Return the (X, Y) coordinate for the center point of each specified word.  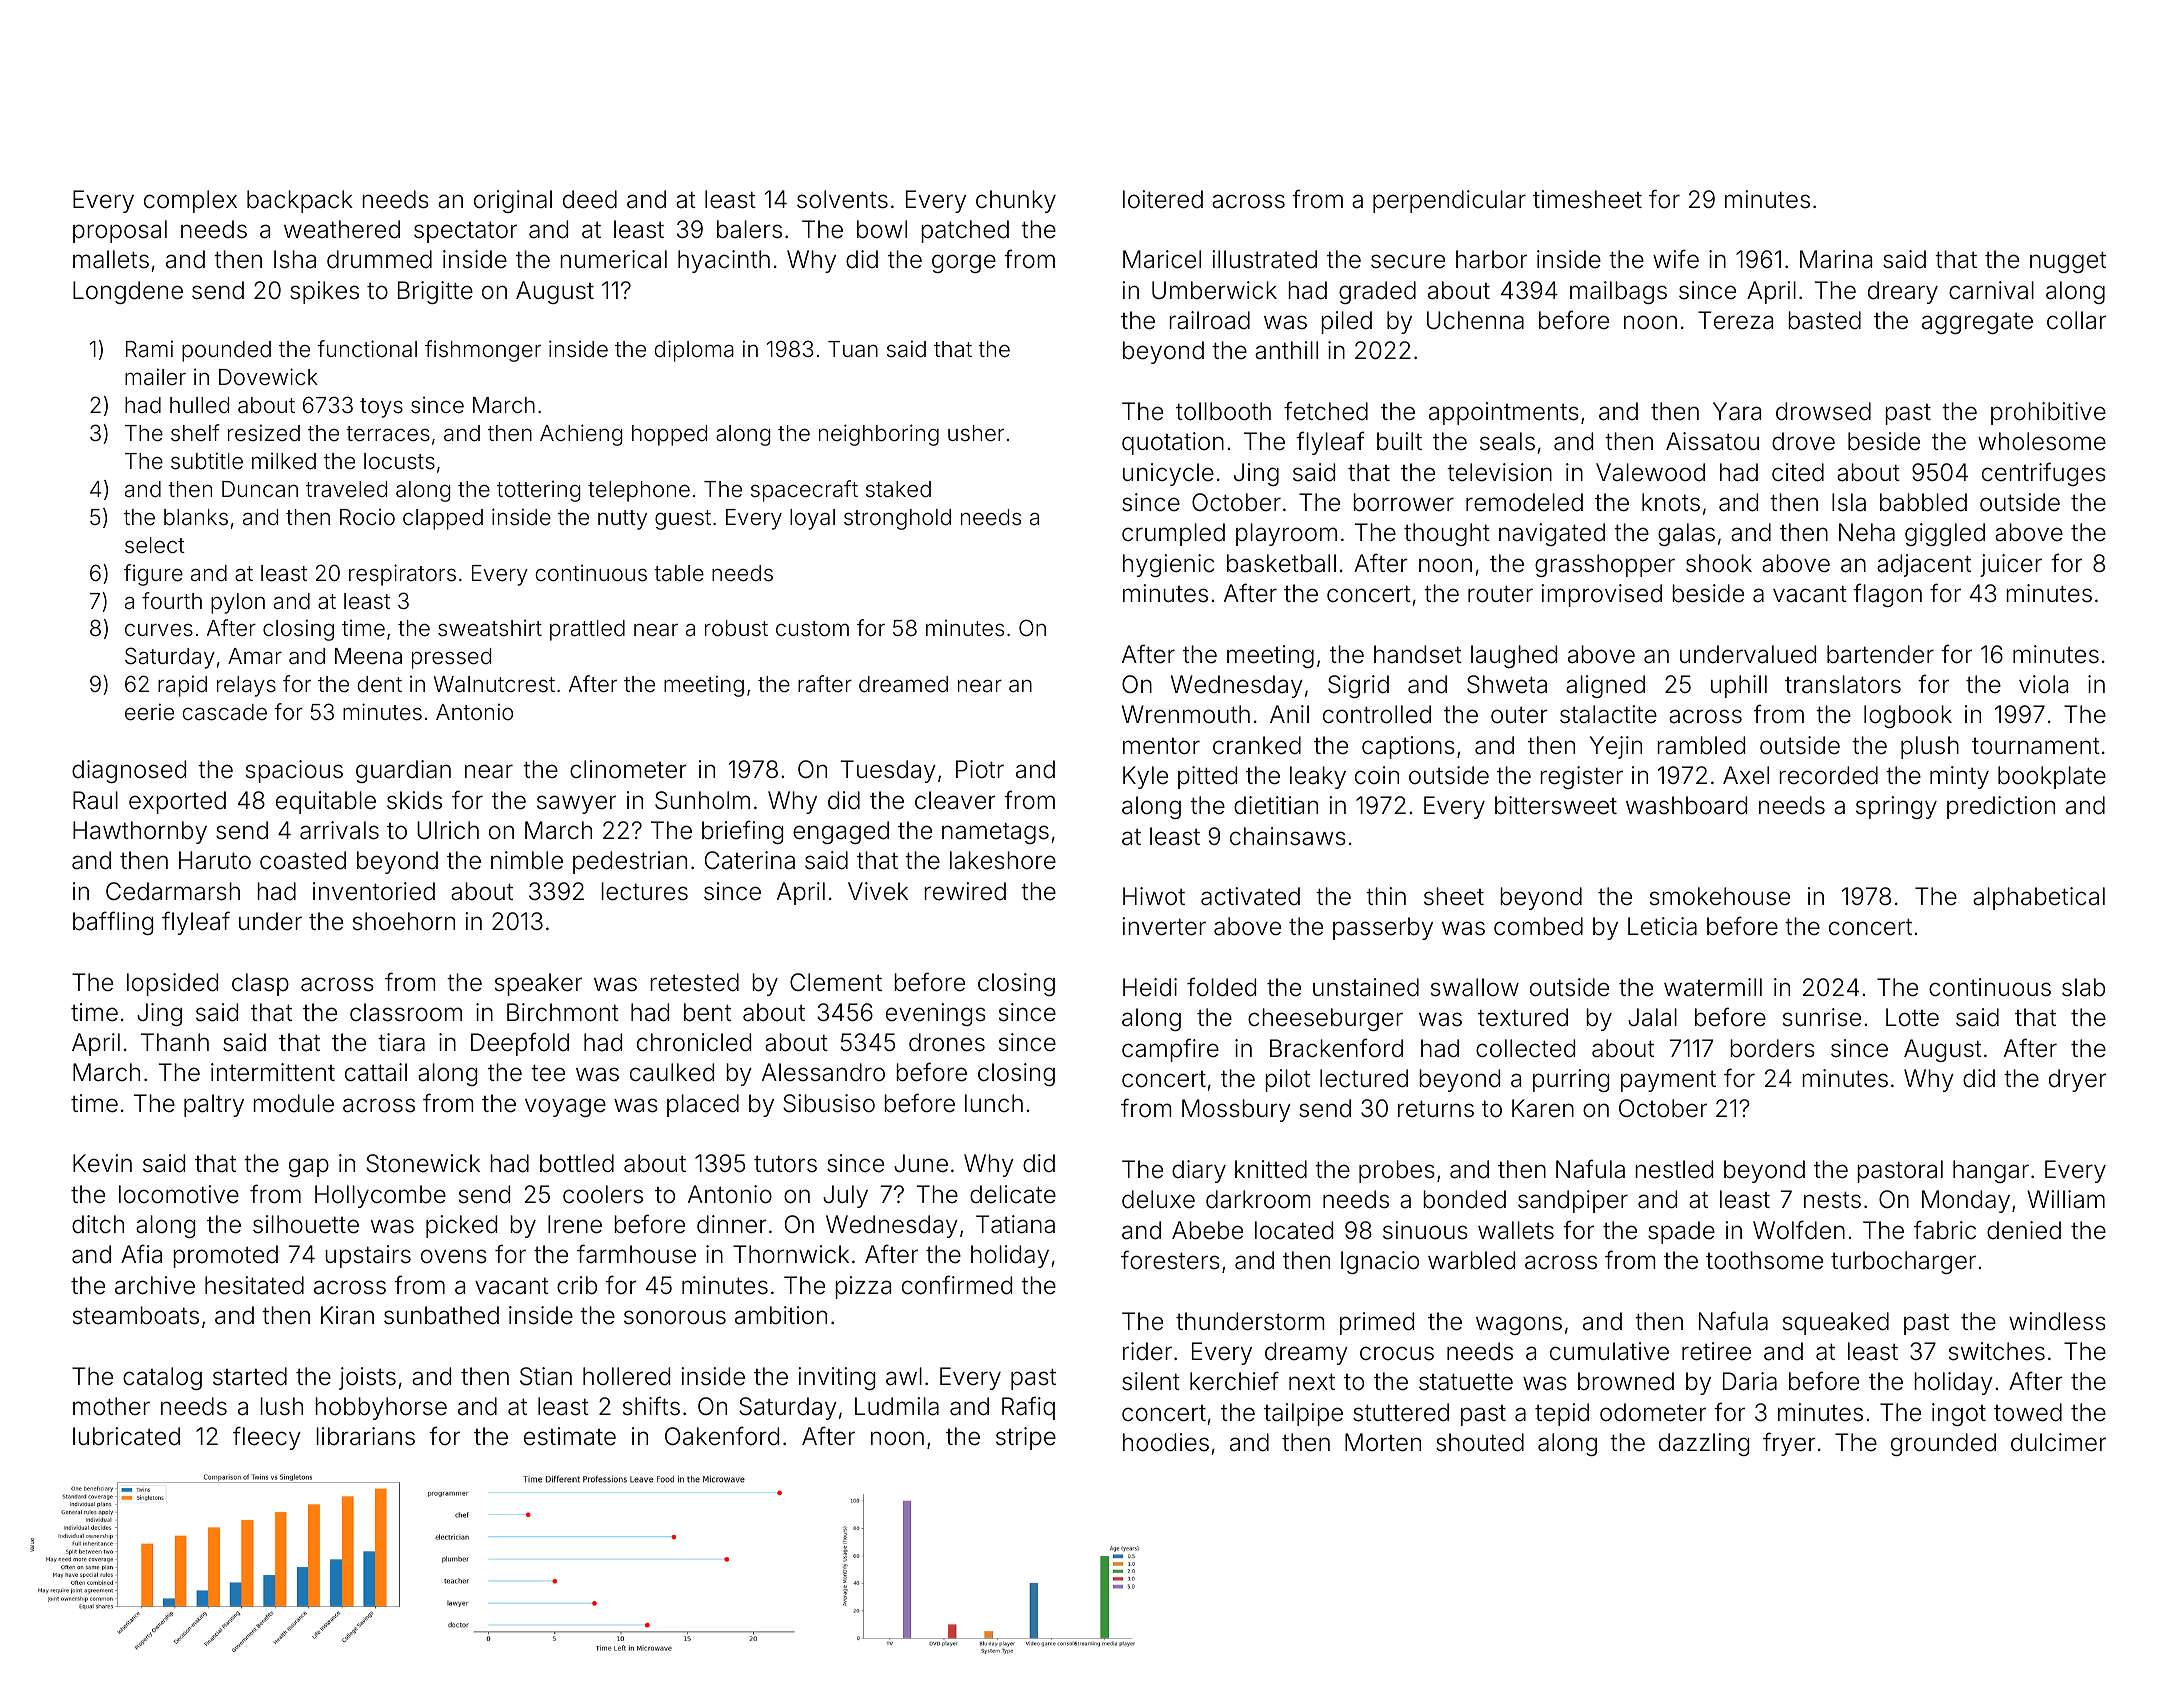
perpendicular (1449, 201)
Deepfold (520, 1044)
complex (190, 201)
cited (1798, 472)
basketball (1281, 563)
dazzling (1704, 1444)
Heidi (1150, 987)
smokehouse (1720, 896)
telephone (639, 491)
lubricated (126, 1436)
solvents (842, 199)
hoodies (1166, 1442)
